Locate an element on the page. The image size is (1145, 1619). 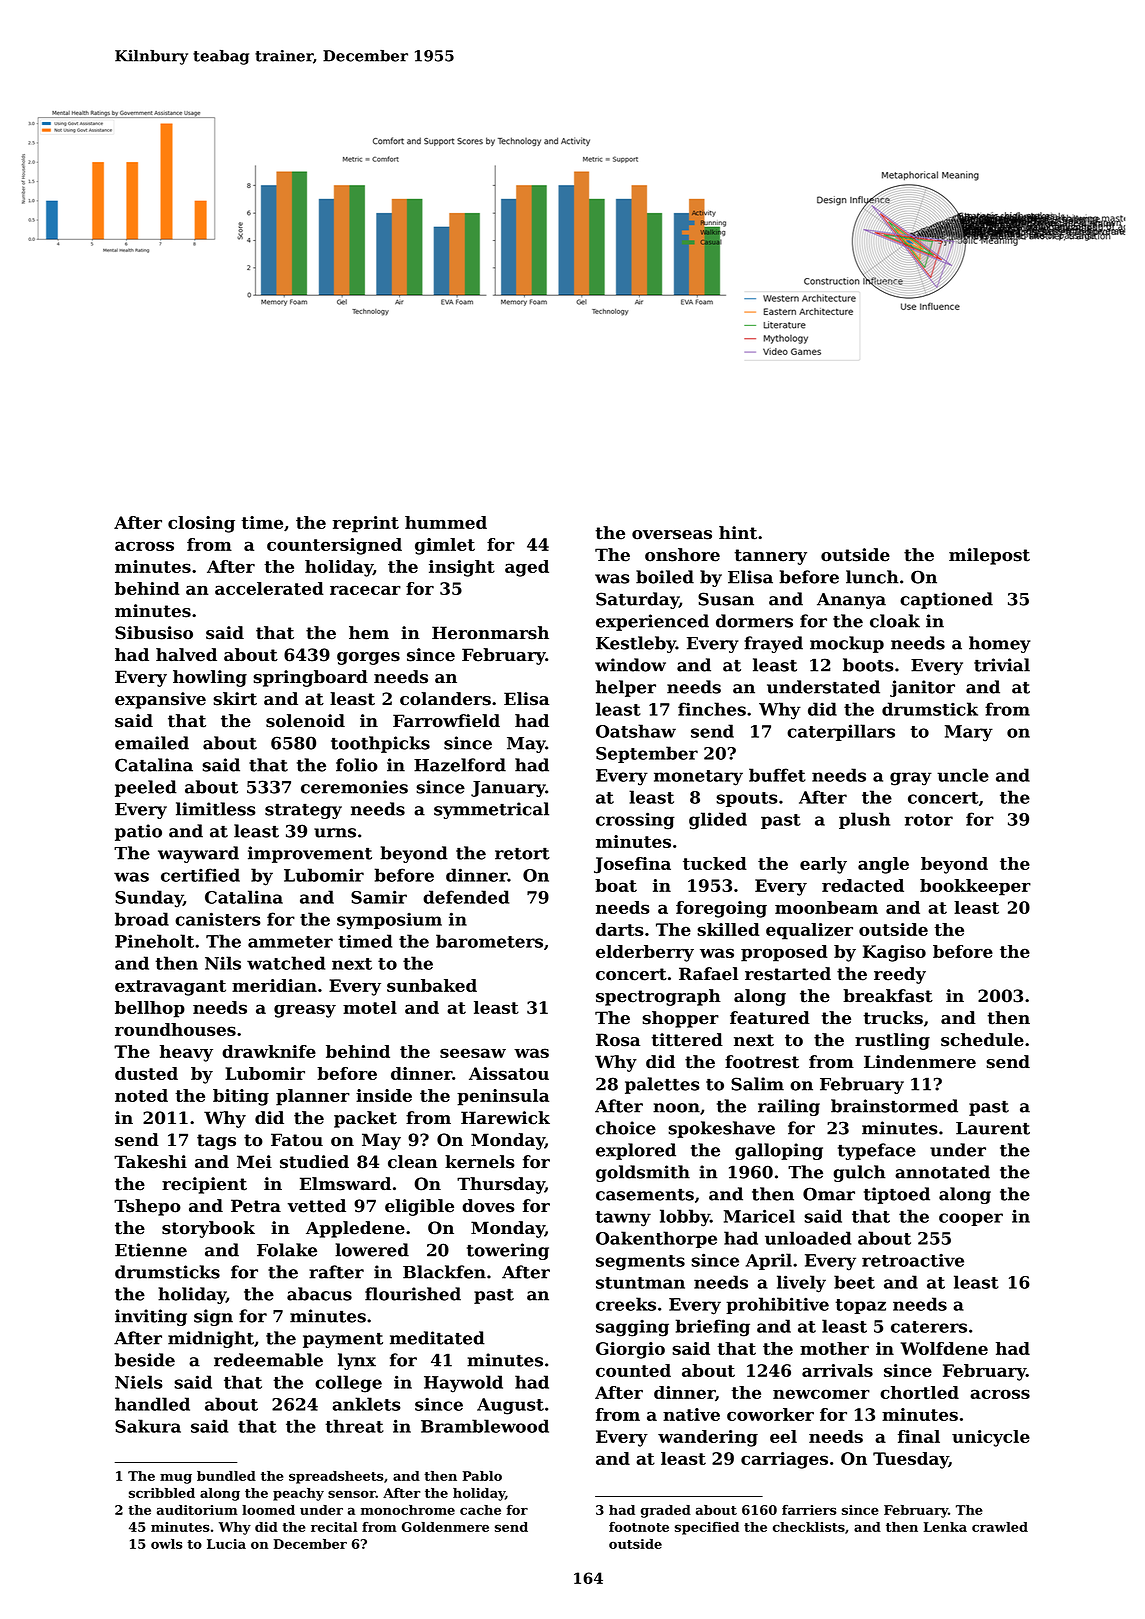
milepost is located at coordinates (989, 556).
